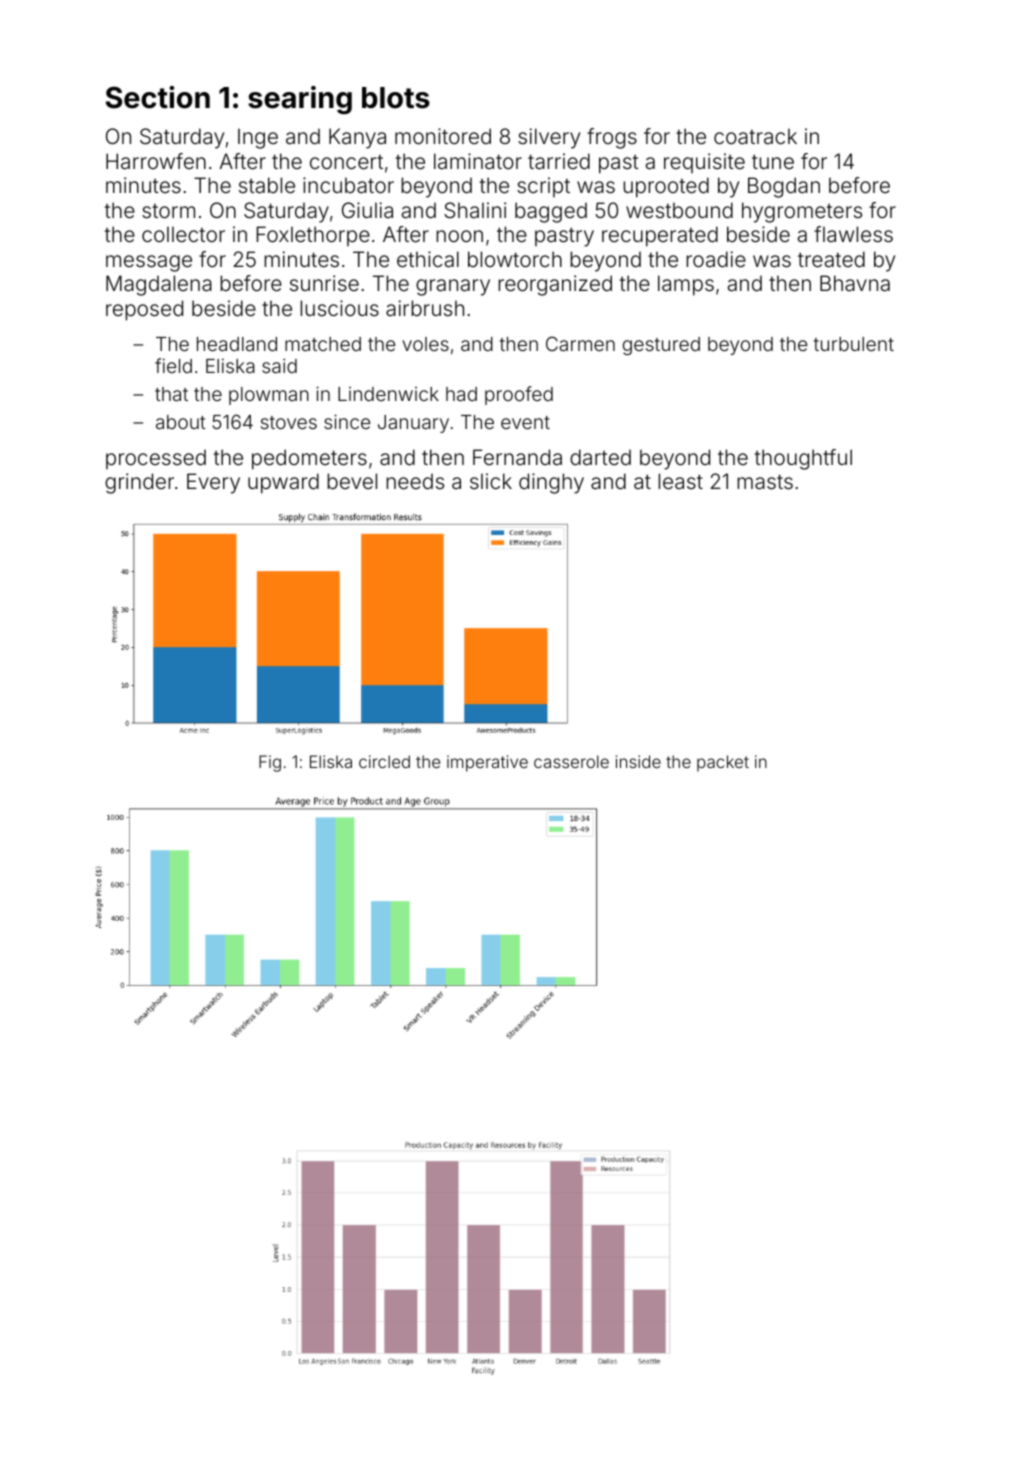  I want to click on Shalini, so click(475, 210).
